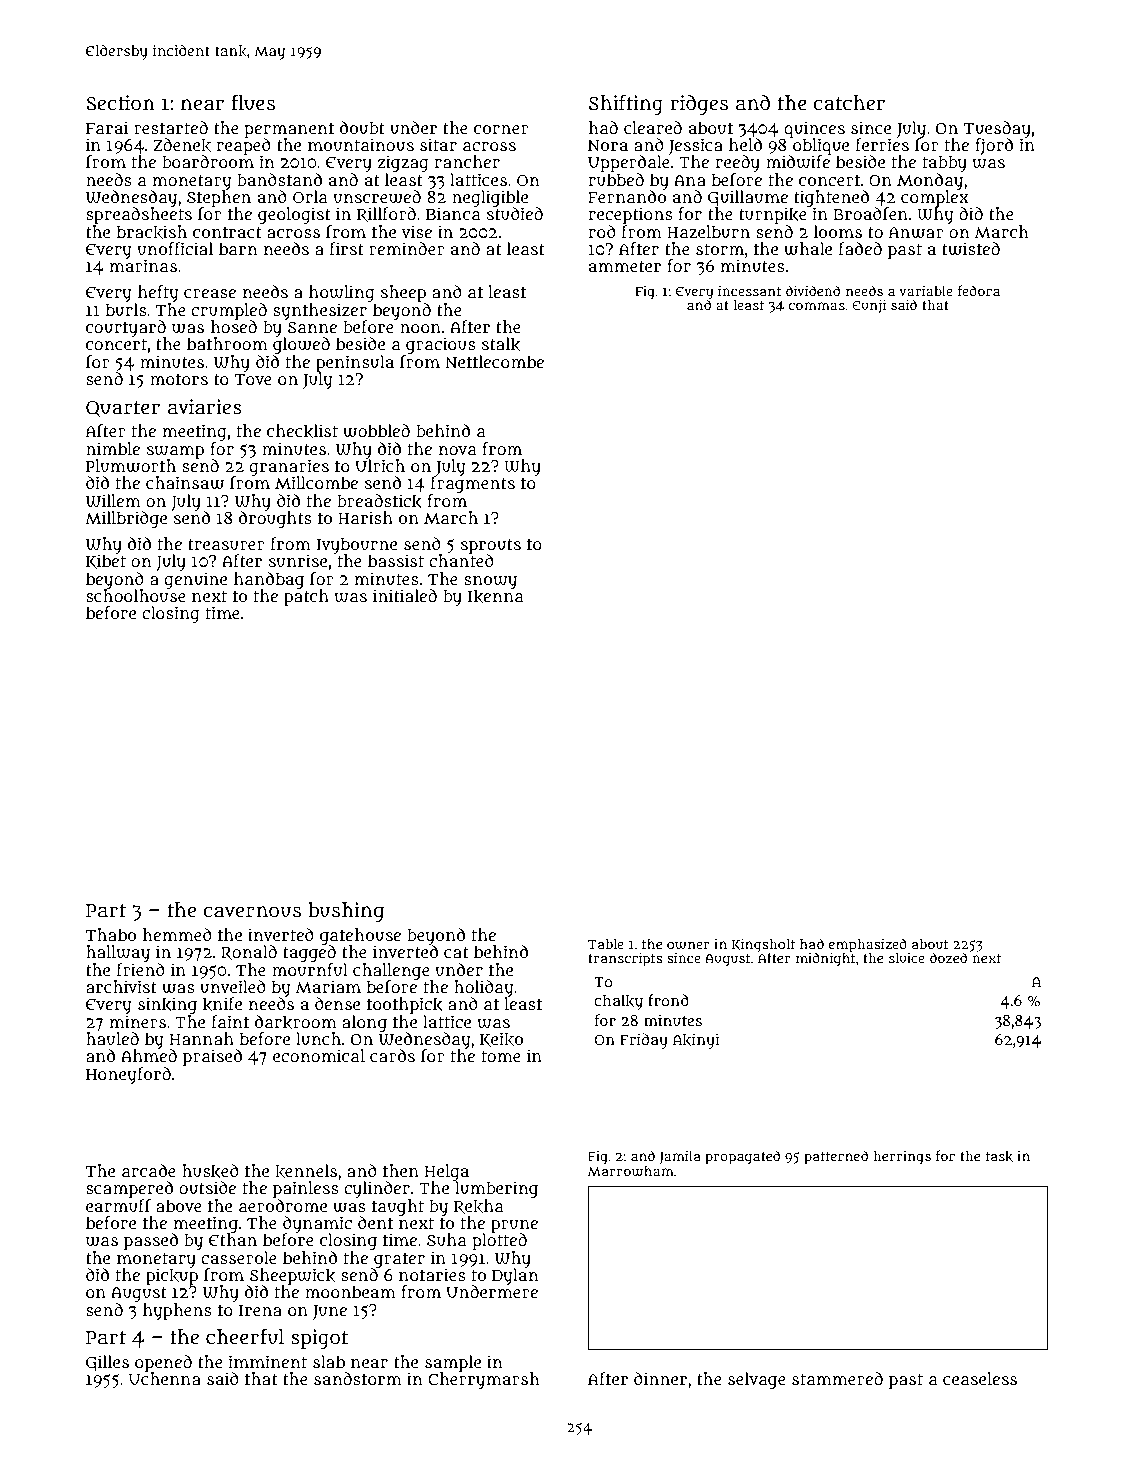 Image resolution: width=1133 pixels, height=1467 pixels. Describe the element at coordinates (491, 546) in the image. I see `sprouts` at that location.
